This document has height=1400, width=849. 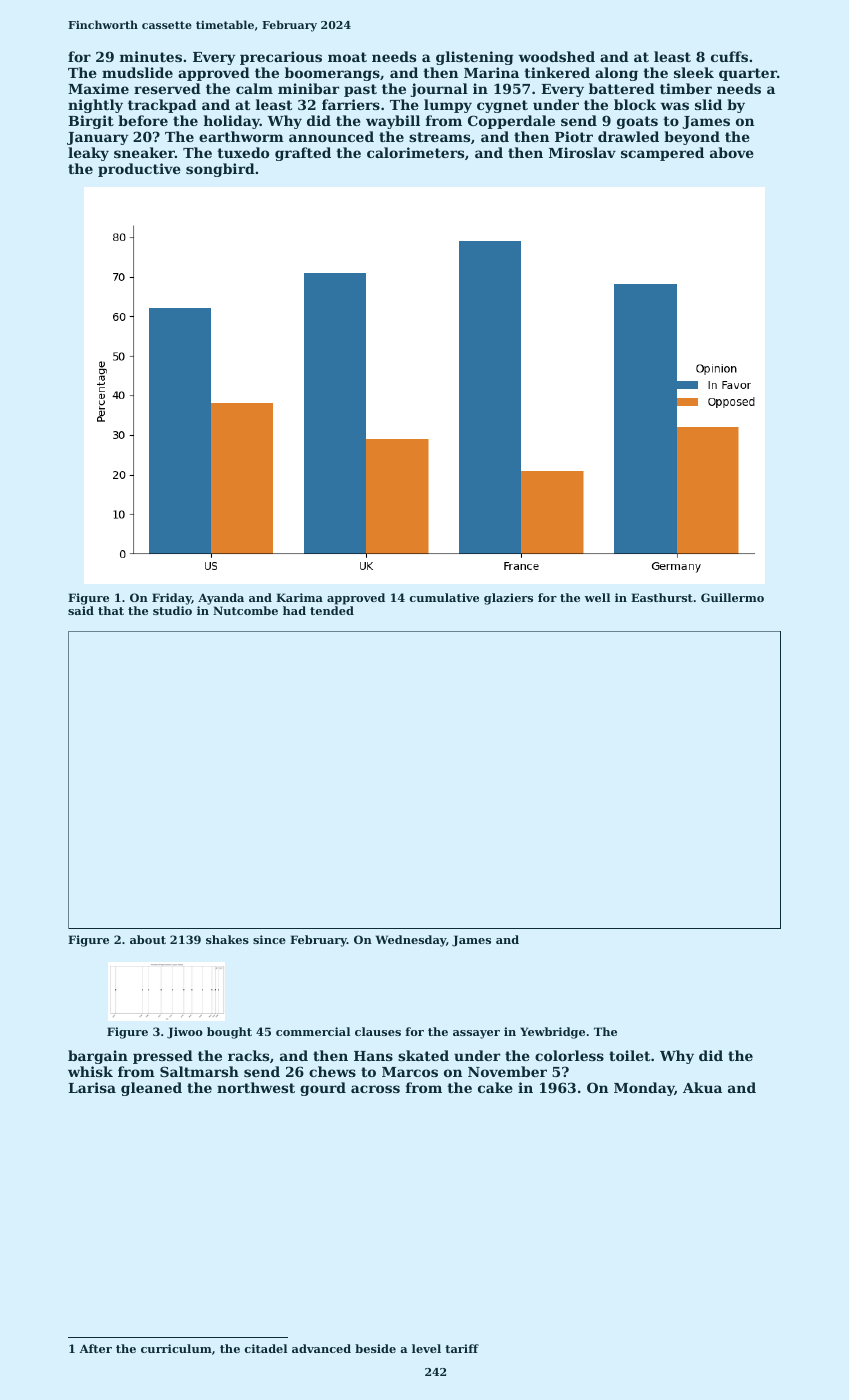 What do you see at coordinates (597, 597) in the document?
I see `well` at bounding box center [597, 597].
